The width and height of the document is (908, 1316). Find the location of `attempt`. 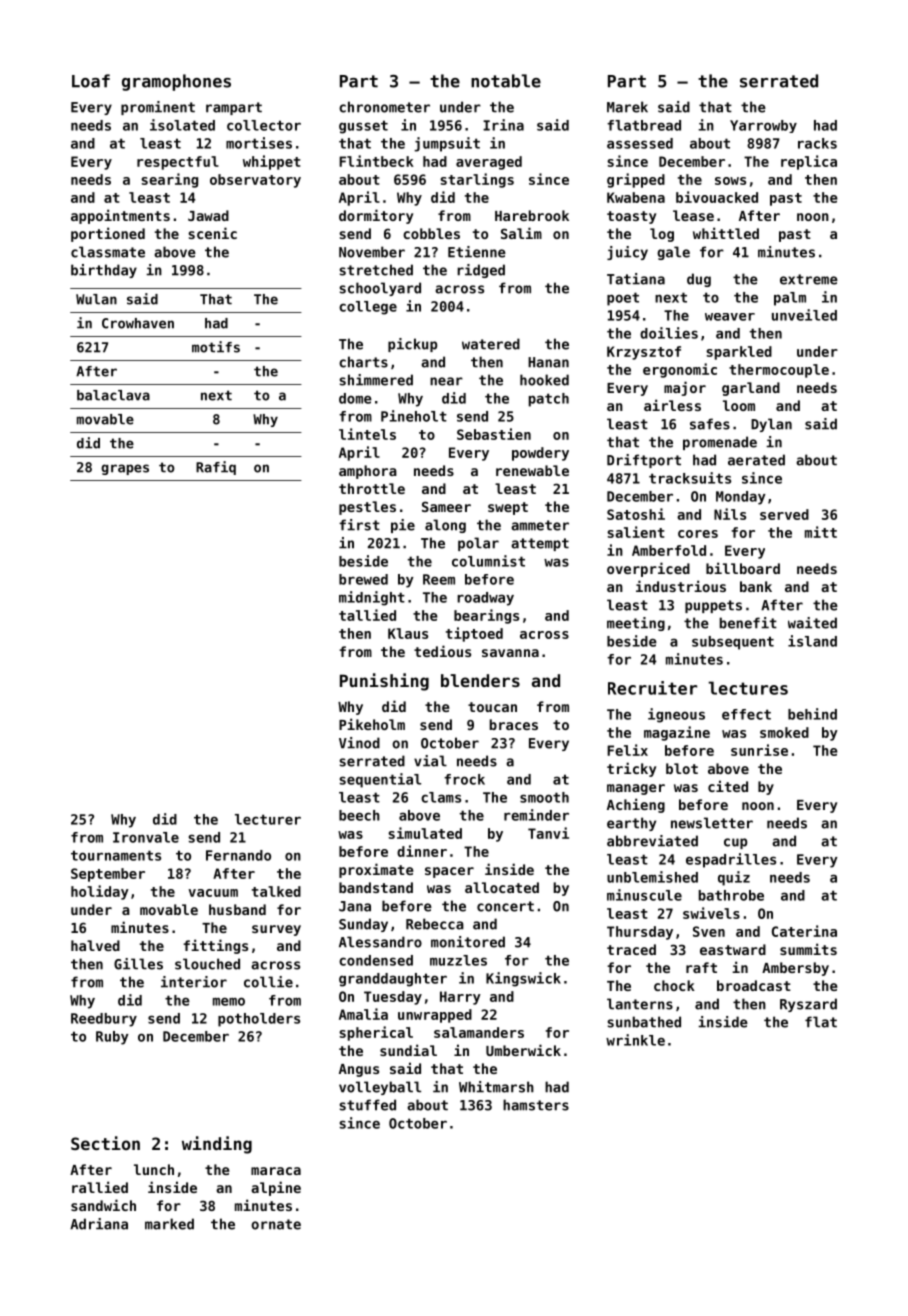

attempt is located at coordinates (540, 544).
